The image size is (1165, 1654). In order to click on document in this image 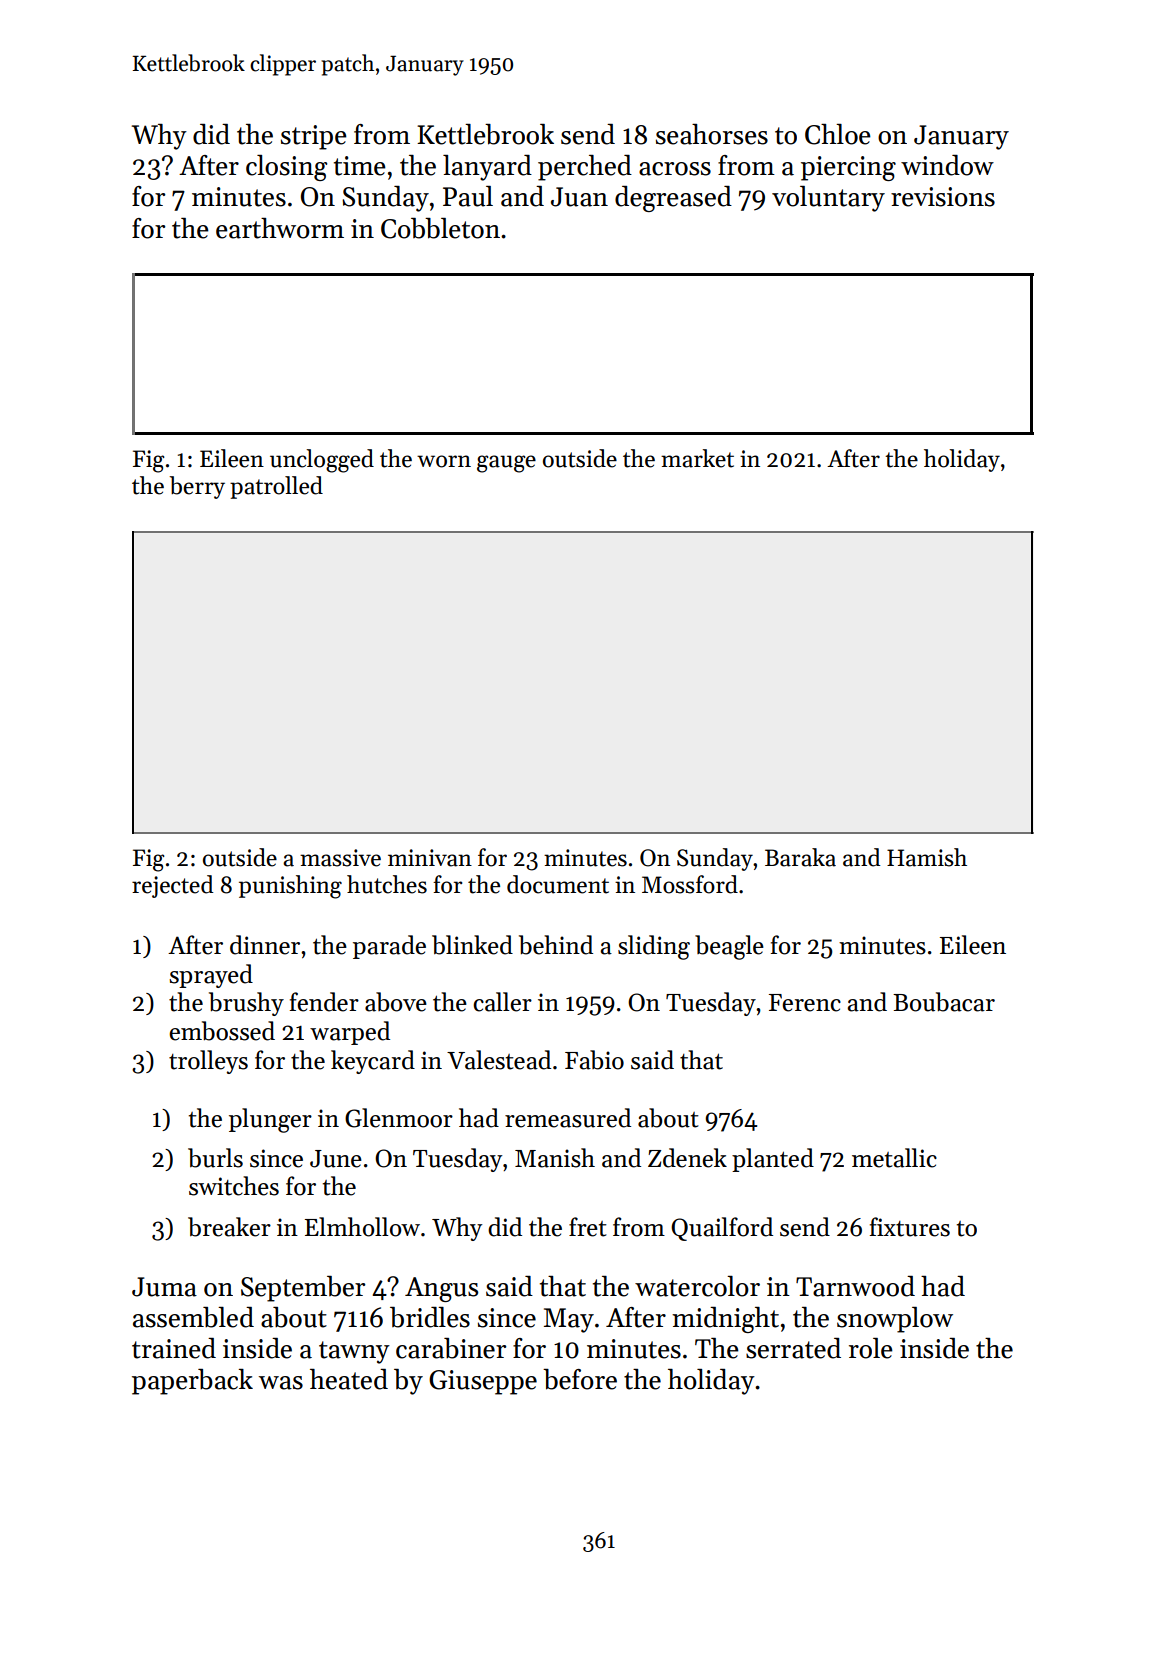, I will do `click(558, 884)`.
